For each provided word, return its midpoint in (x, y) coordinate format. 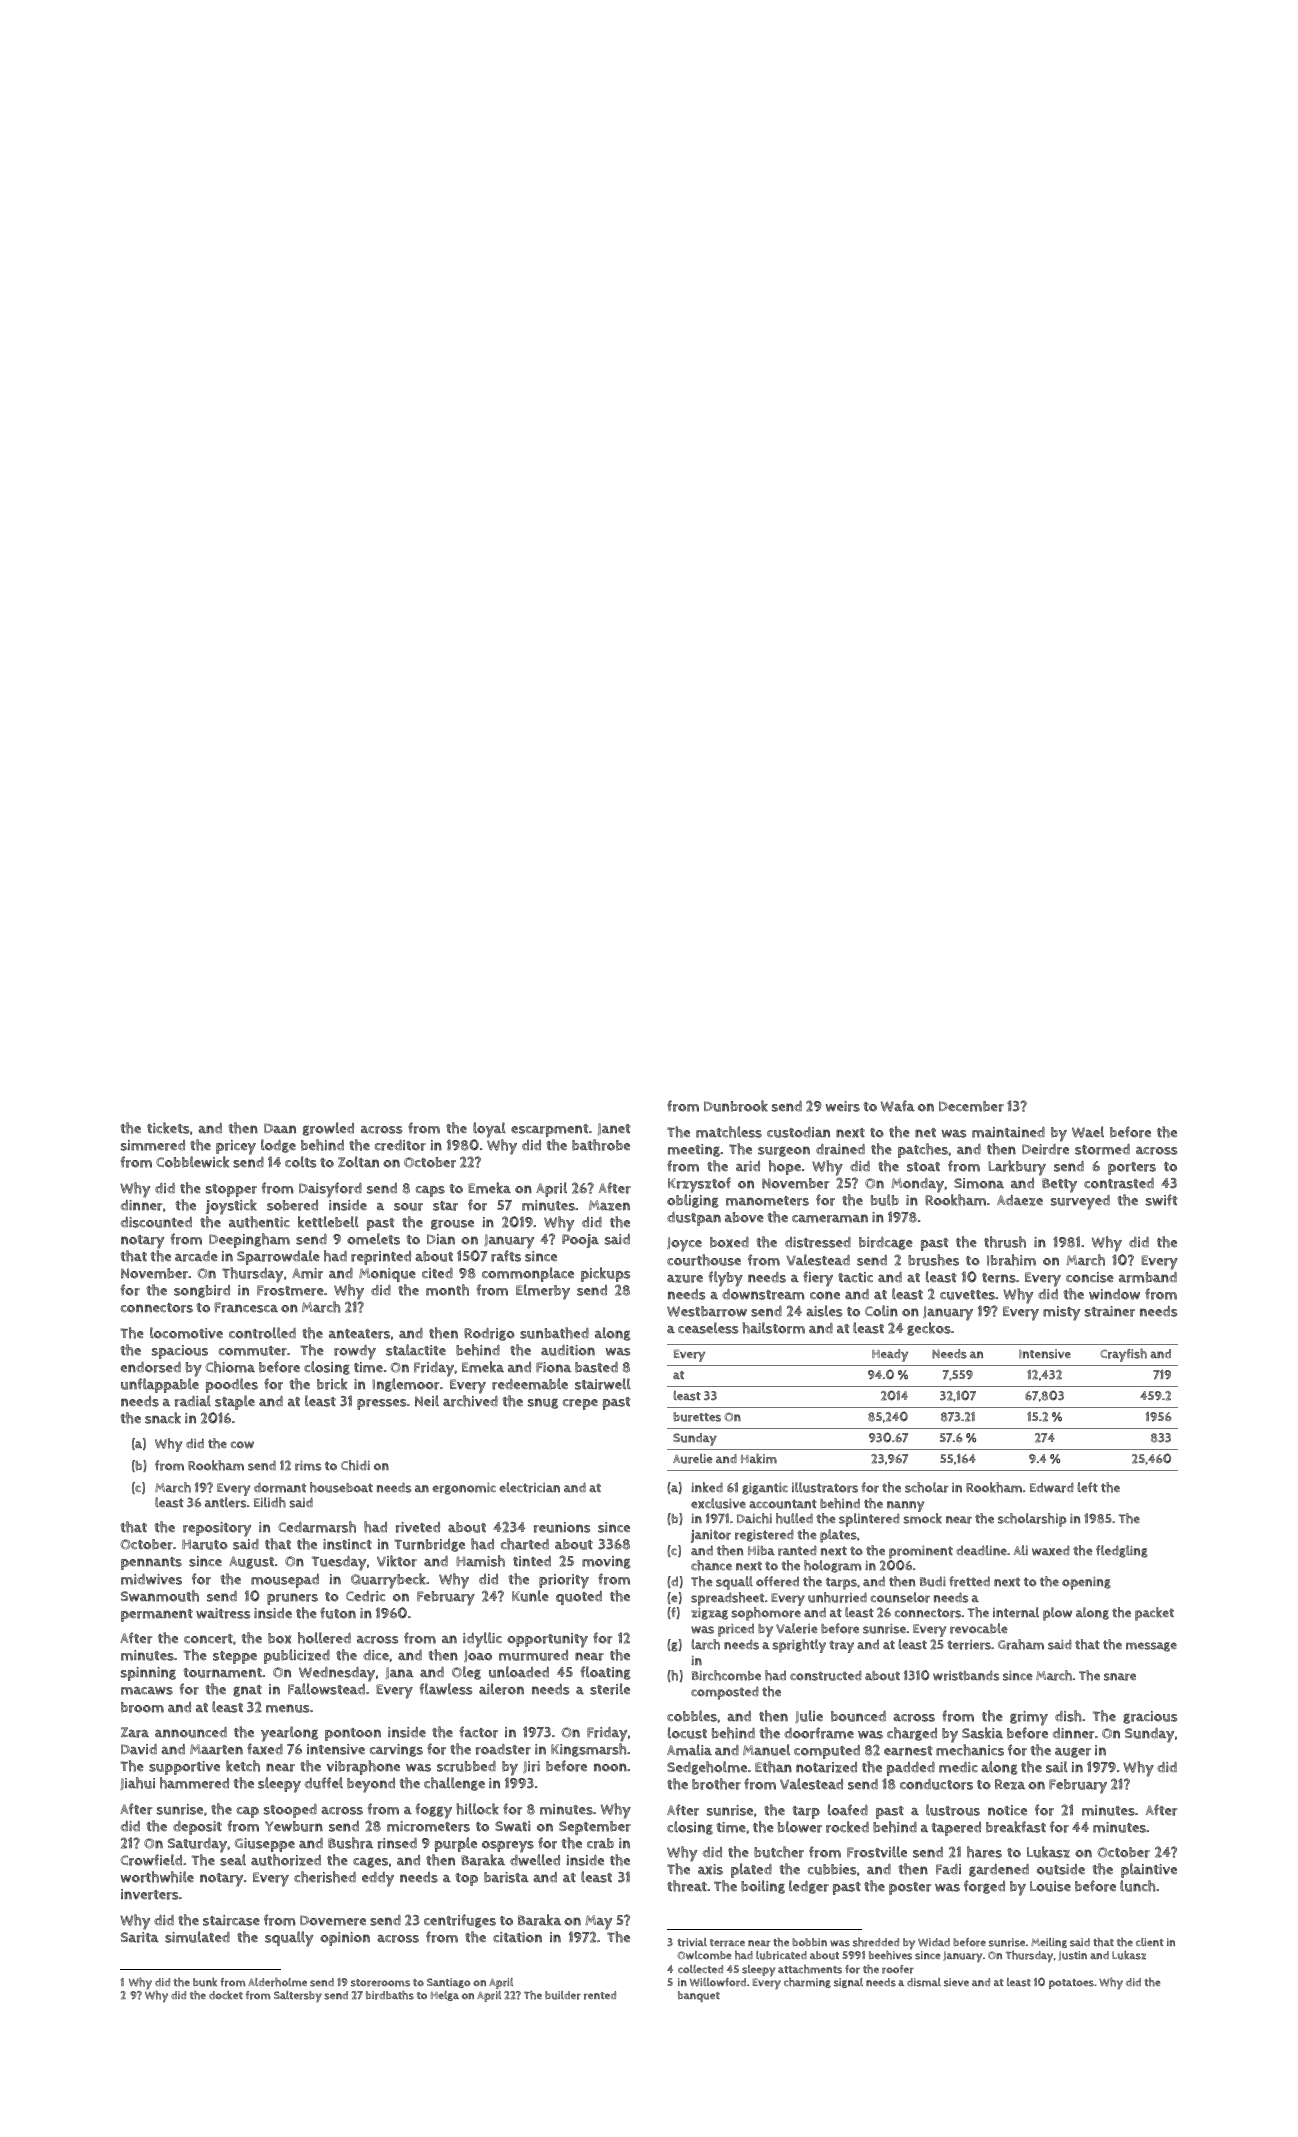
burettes (697, 1417)
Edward (1052, 1487)
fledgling (1122, 1551)
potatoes (1071, 1984)
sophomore (766, 1614)
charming (807, 1982)
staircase (231, 1920)
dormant (280, 1487)
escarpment (550, 1130)
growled (328, 1129)
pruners (292, 1599)
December (971, 1106)
